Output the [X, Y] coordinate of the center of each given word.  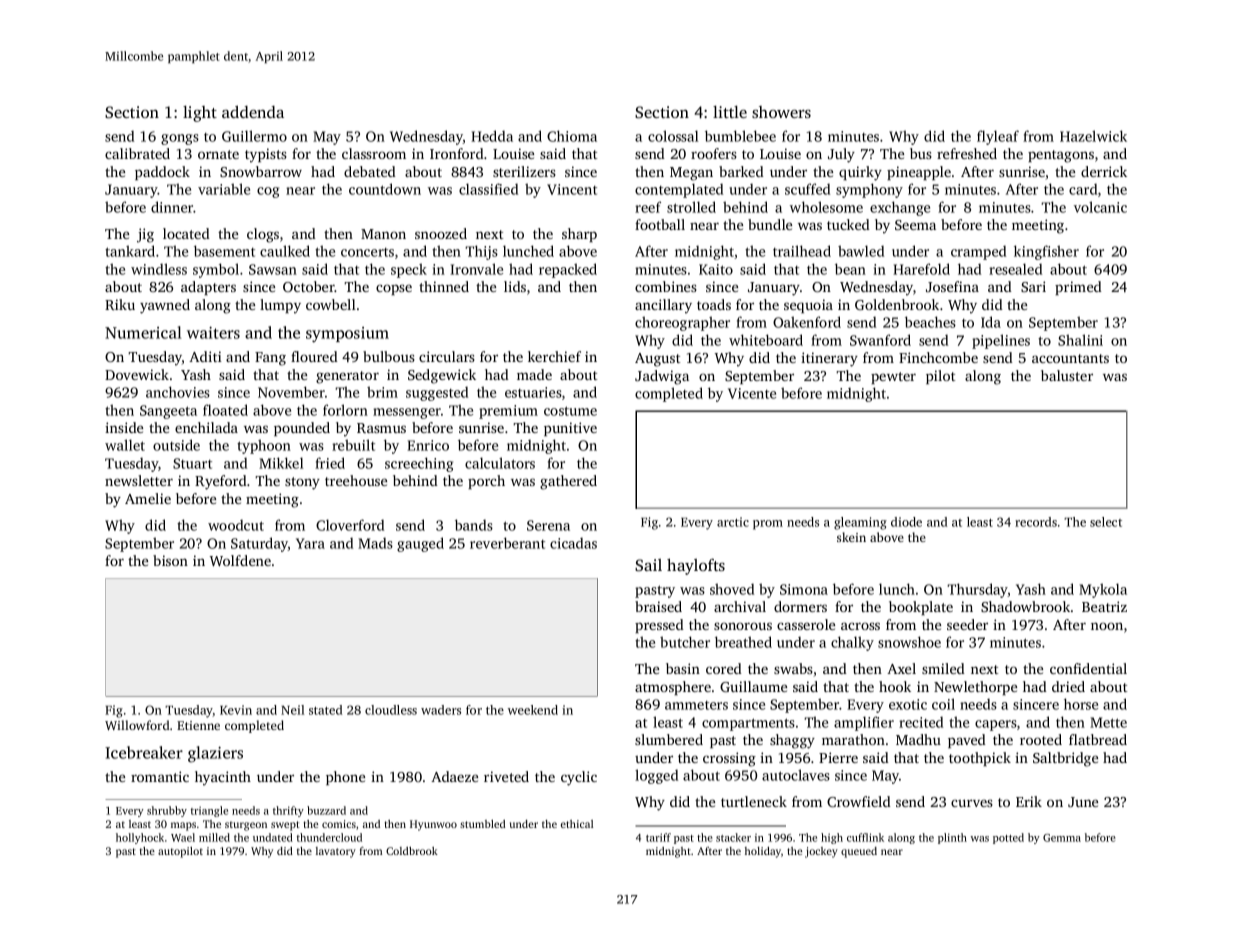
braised [658, 606]
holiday [763, 852]
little [730, 112]
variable [224, 189]
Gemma [1062, 838]
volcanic [1100, 207]
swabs [793, 668]
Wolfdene [240, 560]
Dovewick [137, 374]
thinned [444, 286]
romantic [160, 776]
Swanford [880, 340]
